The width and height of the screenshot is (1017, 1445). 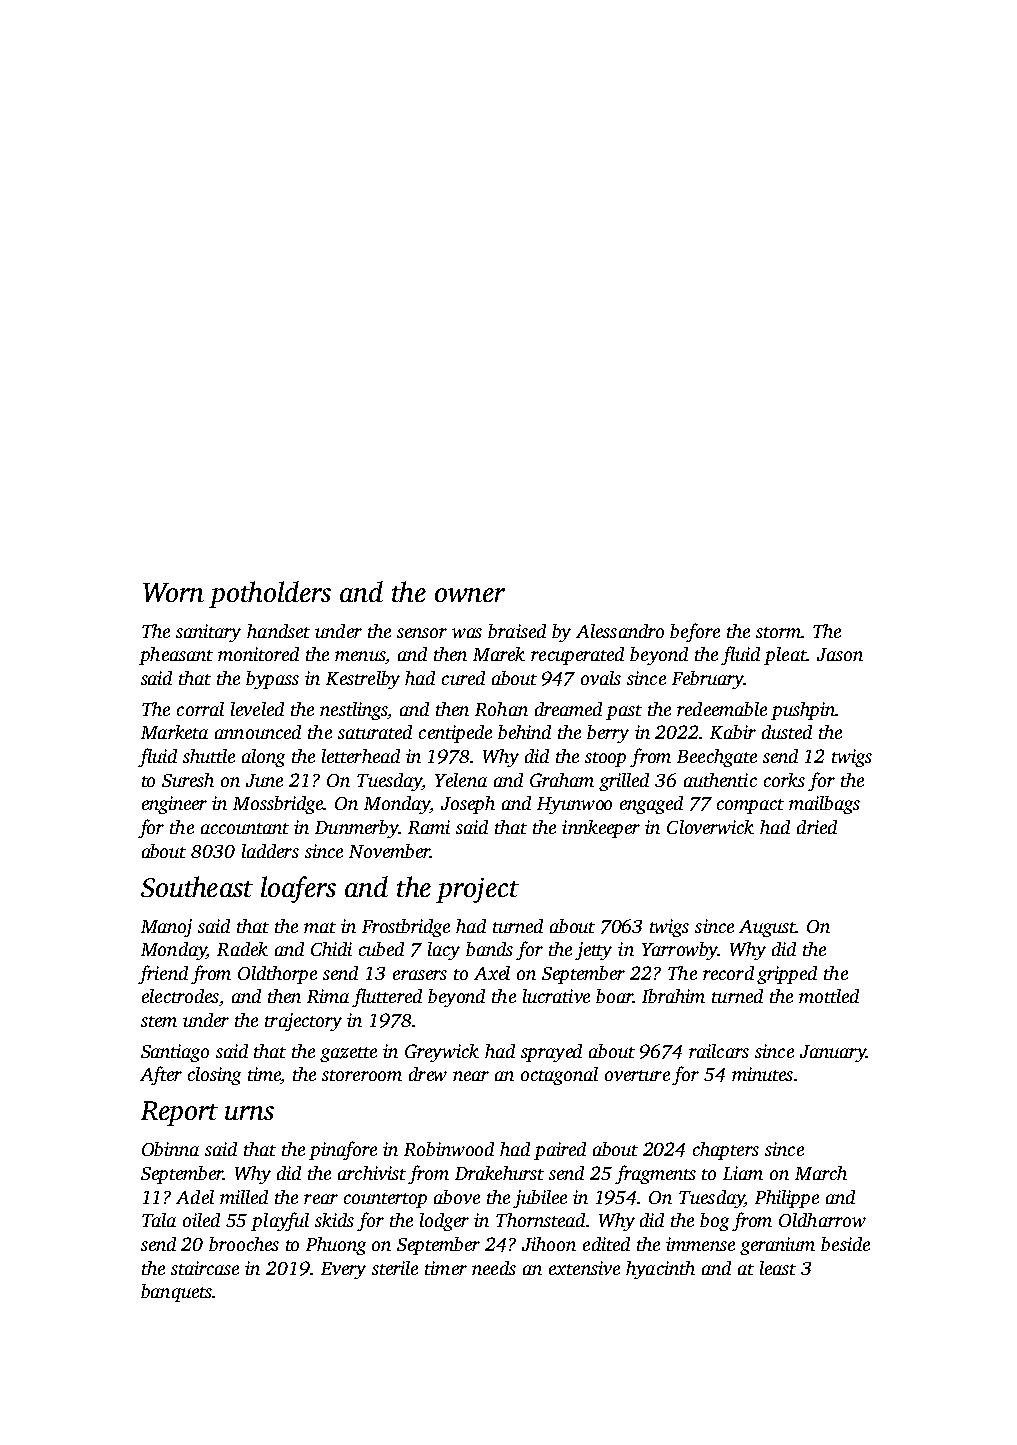 What do you see at coordinates (173, 592) in the screenshot?
I see `Worn` at bounding box center [173, 592].
